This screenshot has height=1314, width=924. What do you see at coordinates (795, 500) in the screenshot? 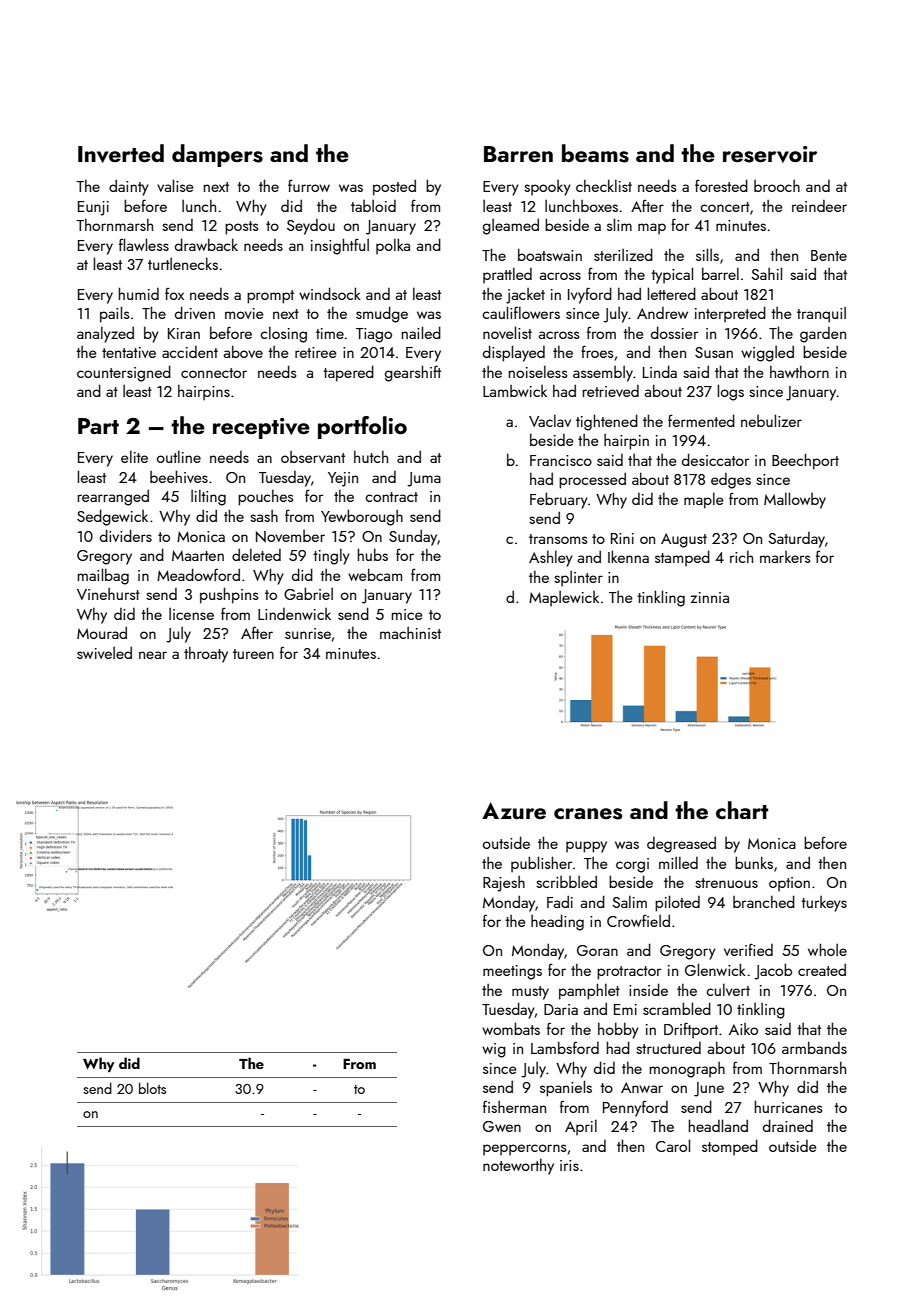
I see `Mallowby` at bounding box center [795, 500].
